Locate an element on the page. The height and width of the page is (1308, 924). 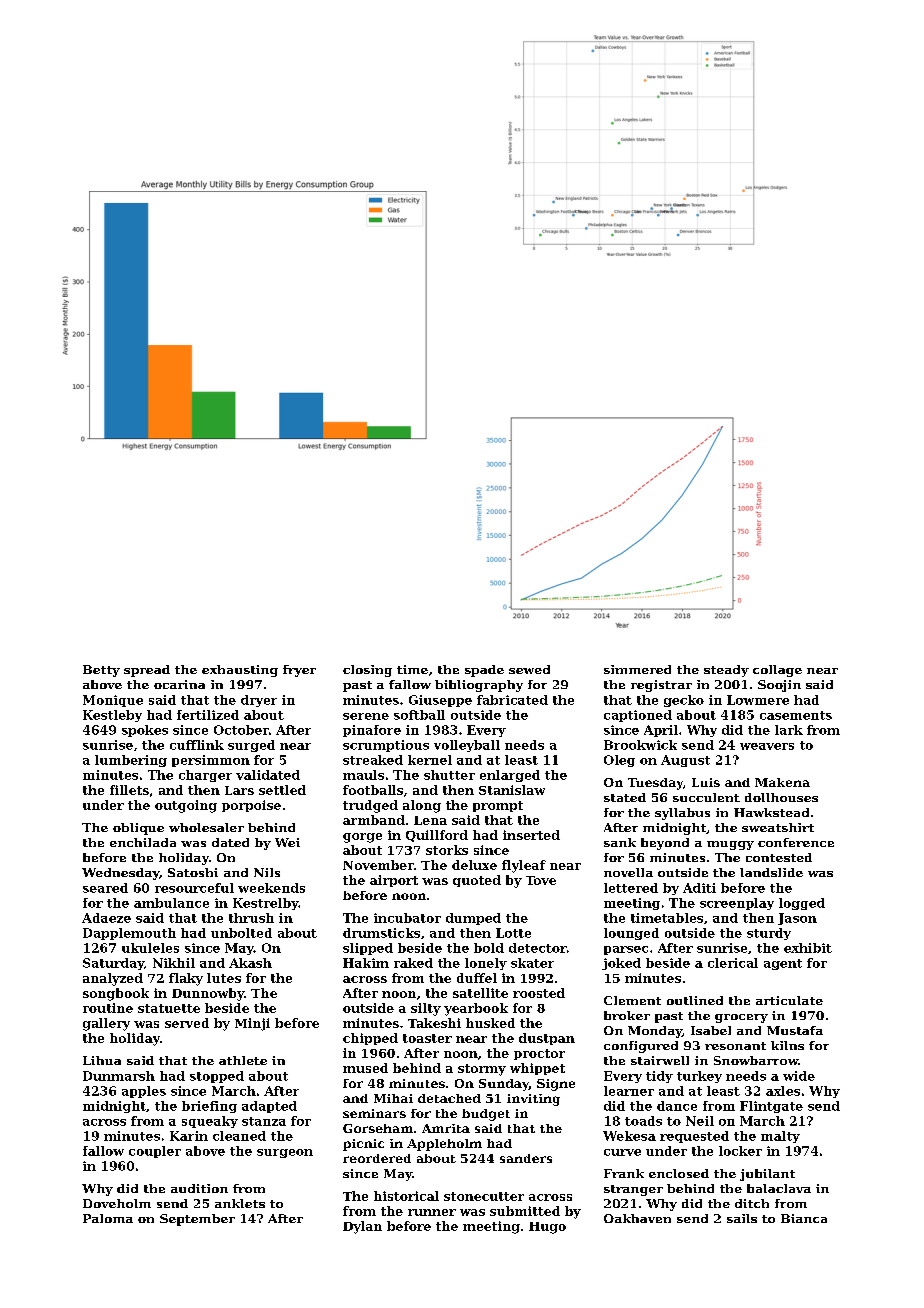
Quillford is located at coordinates (437, 836).
